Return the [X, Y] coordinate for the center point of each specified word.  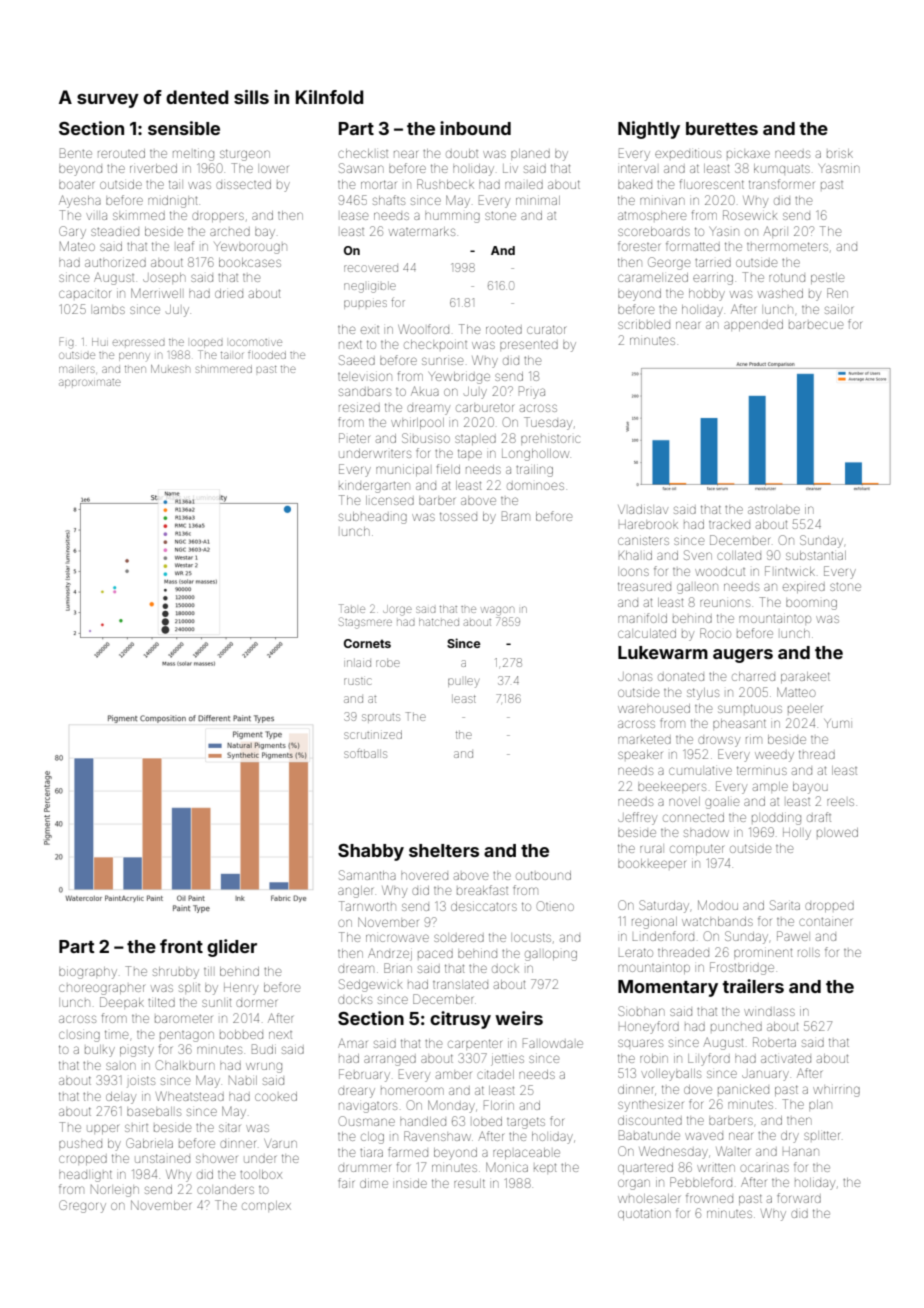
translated [460, 985]
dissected [243, 184]
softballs [365, 753]
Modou [718, 905]
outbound [543, 875]
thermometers [787, 246]
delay [121, 1098]
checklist [363, 153]
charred [753, 676]
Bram [516, 516]
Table [352, 608]
